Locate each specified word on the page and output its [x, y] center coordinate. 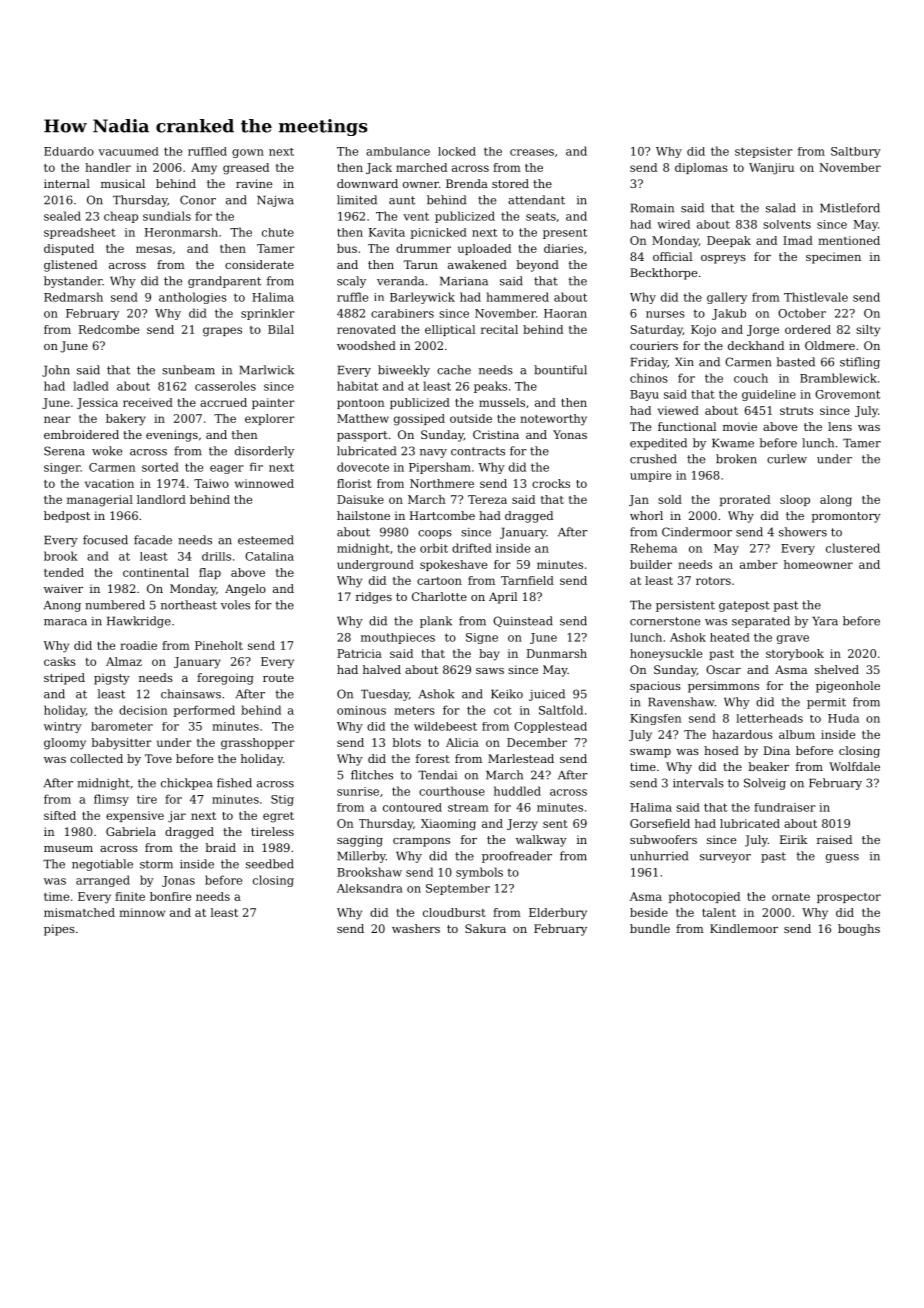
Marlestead [521, 758]
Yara [825, 621]
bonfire [170, 896]
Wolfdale [854, 766]
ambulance [398, 151]
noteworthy [553, 420]
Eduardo [69, 151]
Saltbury [856, 152]
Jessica [97, 403]
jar [177, 817]
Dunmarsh [557, 653]
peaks [490, 387]
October [802, 313]
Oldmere [830, 345]
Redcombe [109, 329]
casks [60, 661]
